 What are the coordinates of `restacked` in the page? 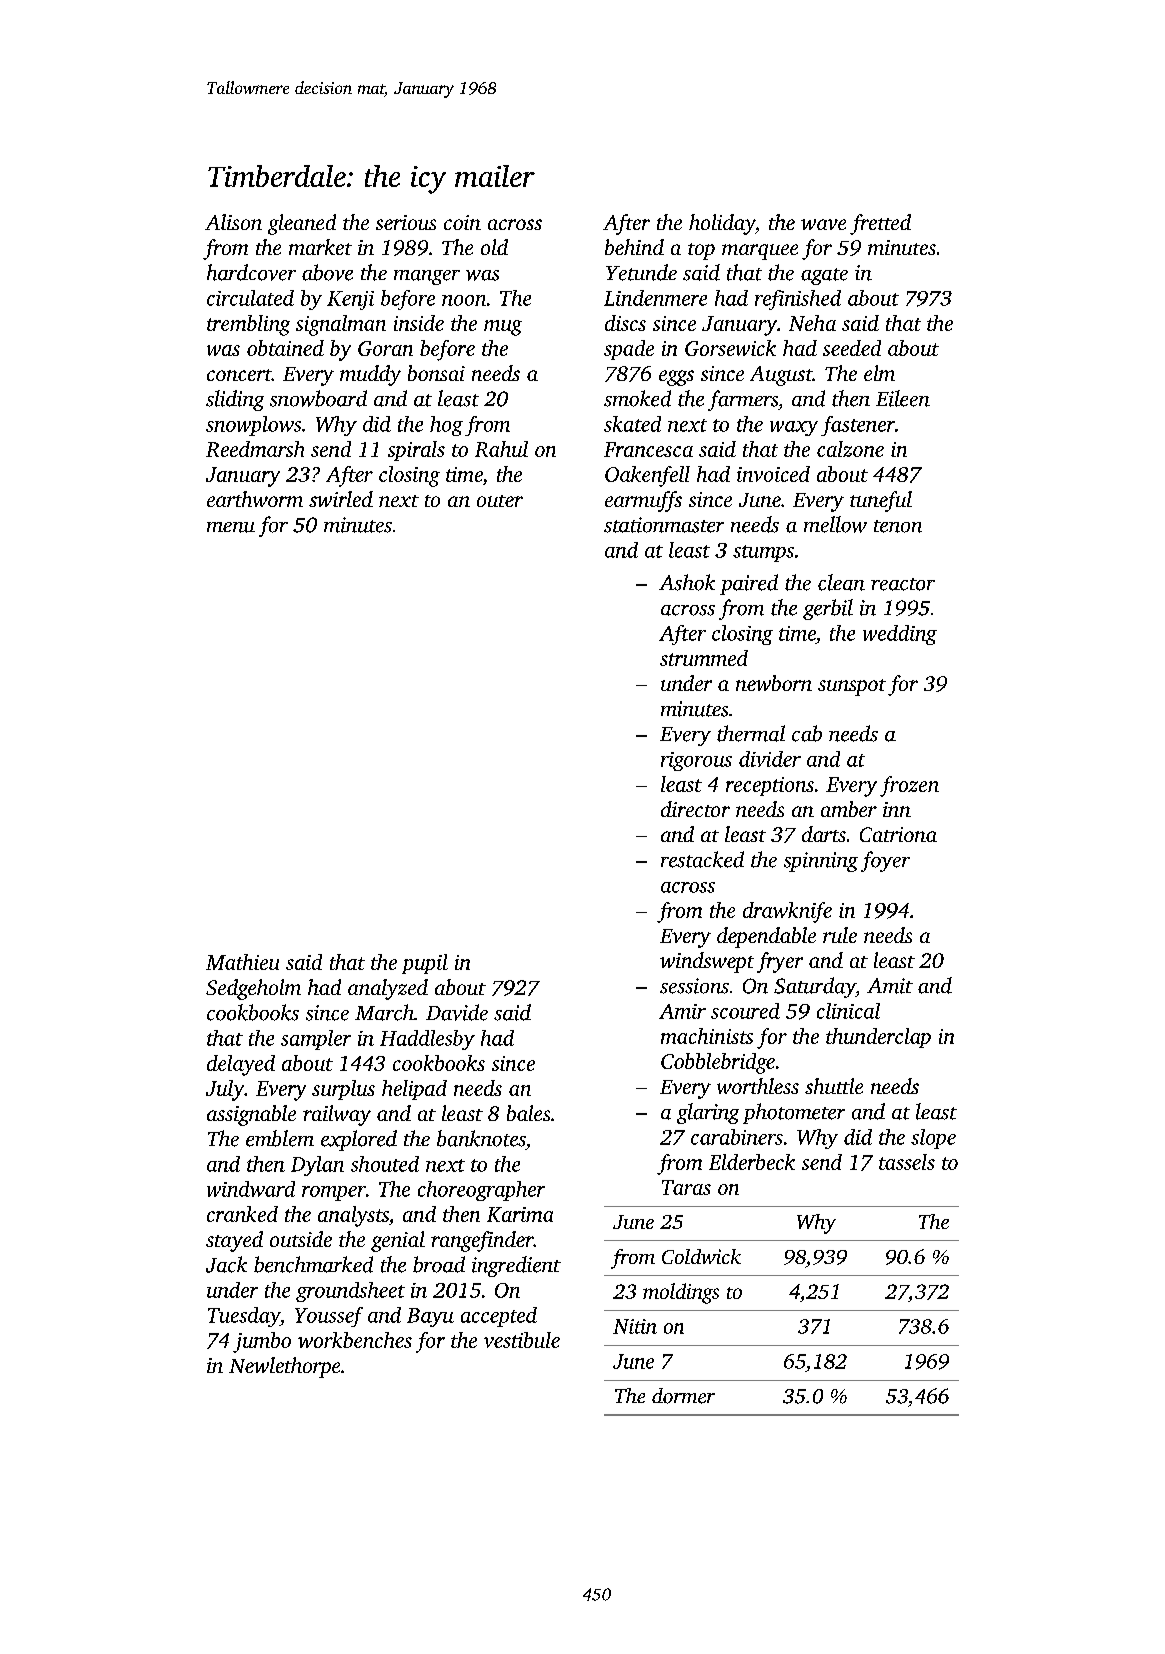 It's located at (702, 859).
